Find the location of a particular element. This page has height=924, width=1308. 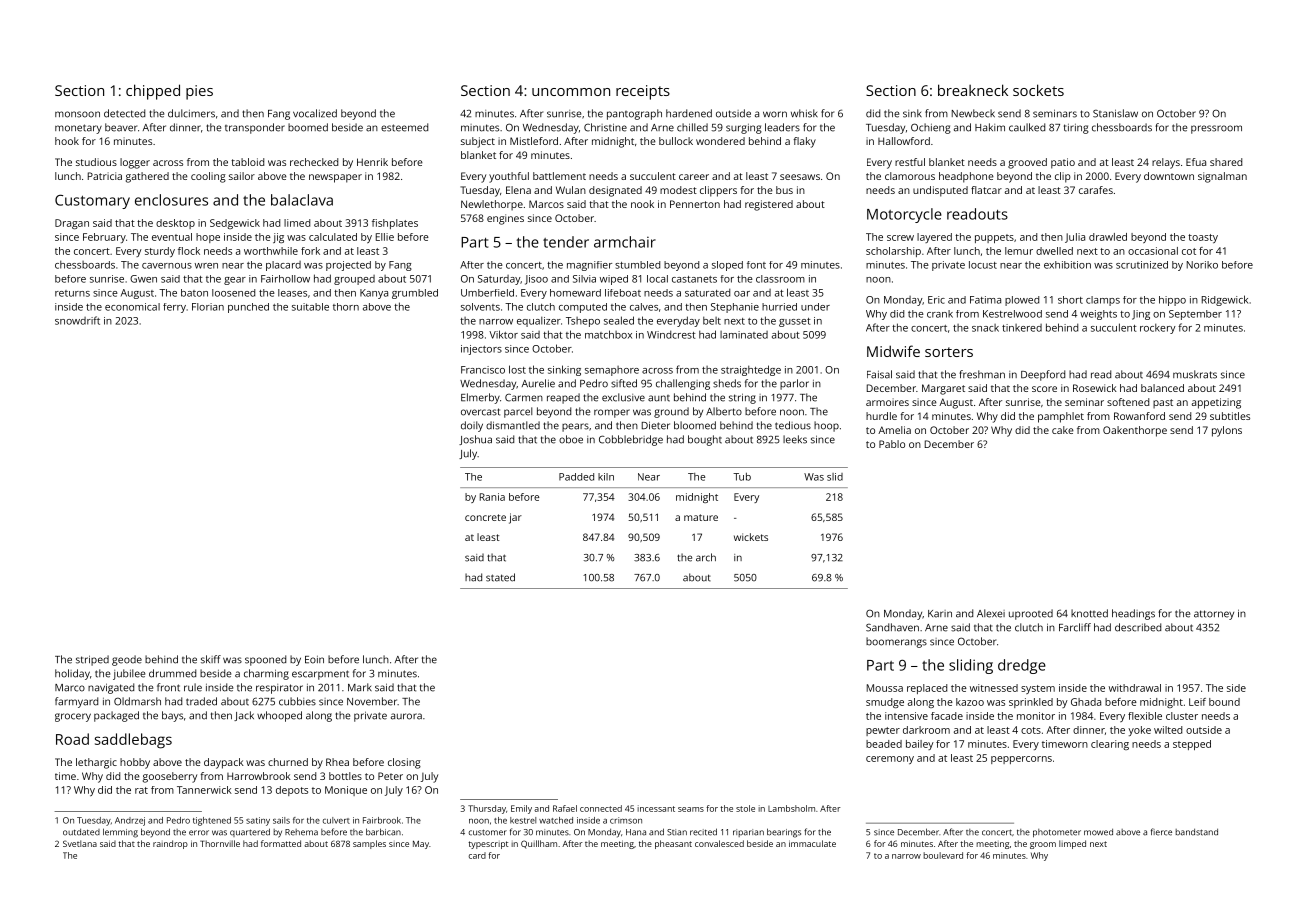

returns is located at coordinates (72, 293).
